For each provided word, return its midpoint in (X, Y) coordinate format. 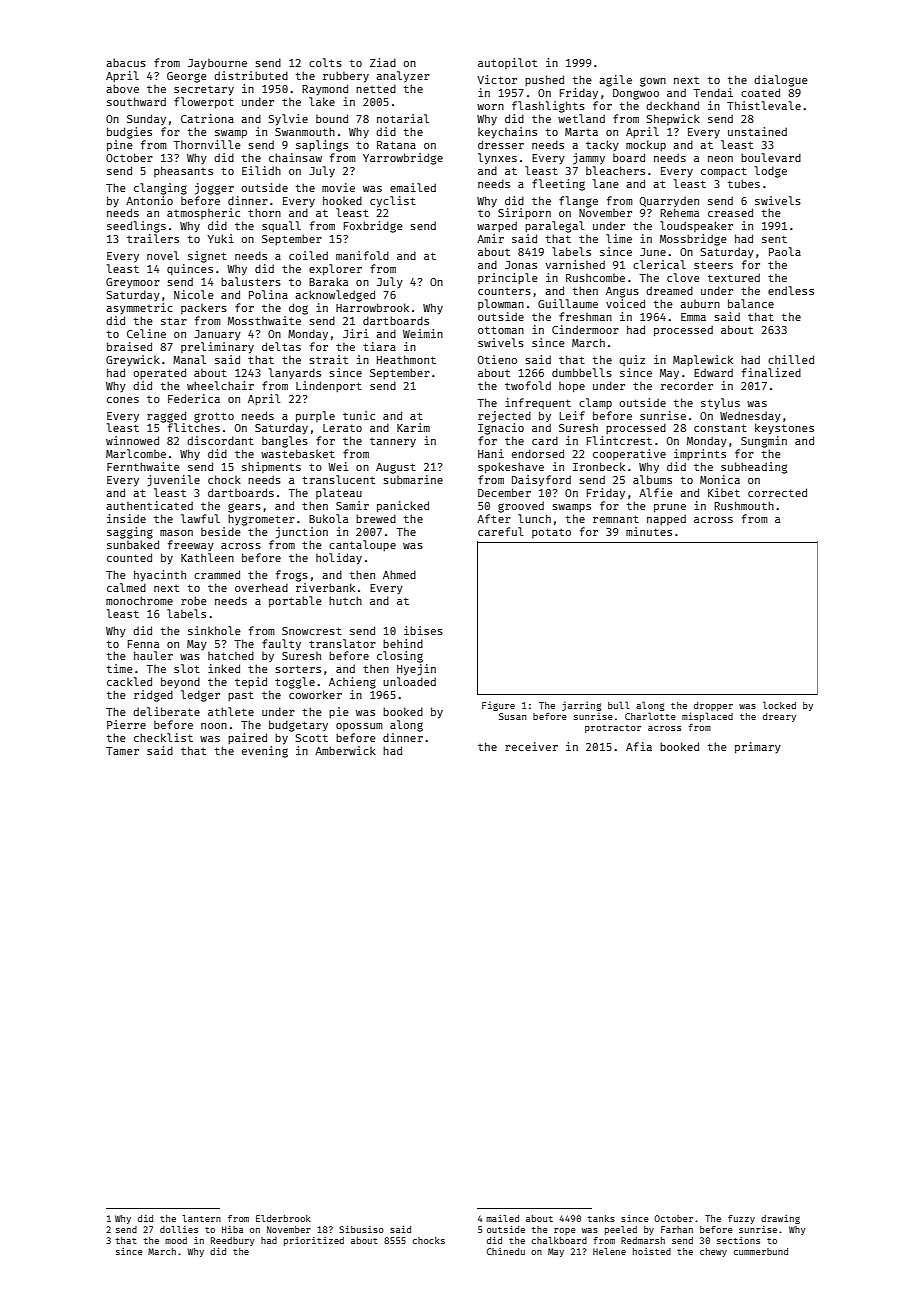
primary (758, 748)
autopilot (507, 63)
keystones (784, 429)
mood (176, 1240)
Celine (146, 333)
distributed (251, 75)
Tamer (122, 751)
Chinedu (506, 1251)
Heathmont (406, 359)
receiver (531, 746)
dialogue (781, 81)
